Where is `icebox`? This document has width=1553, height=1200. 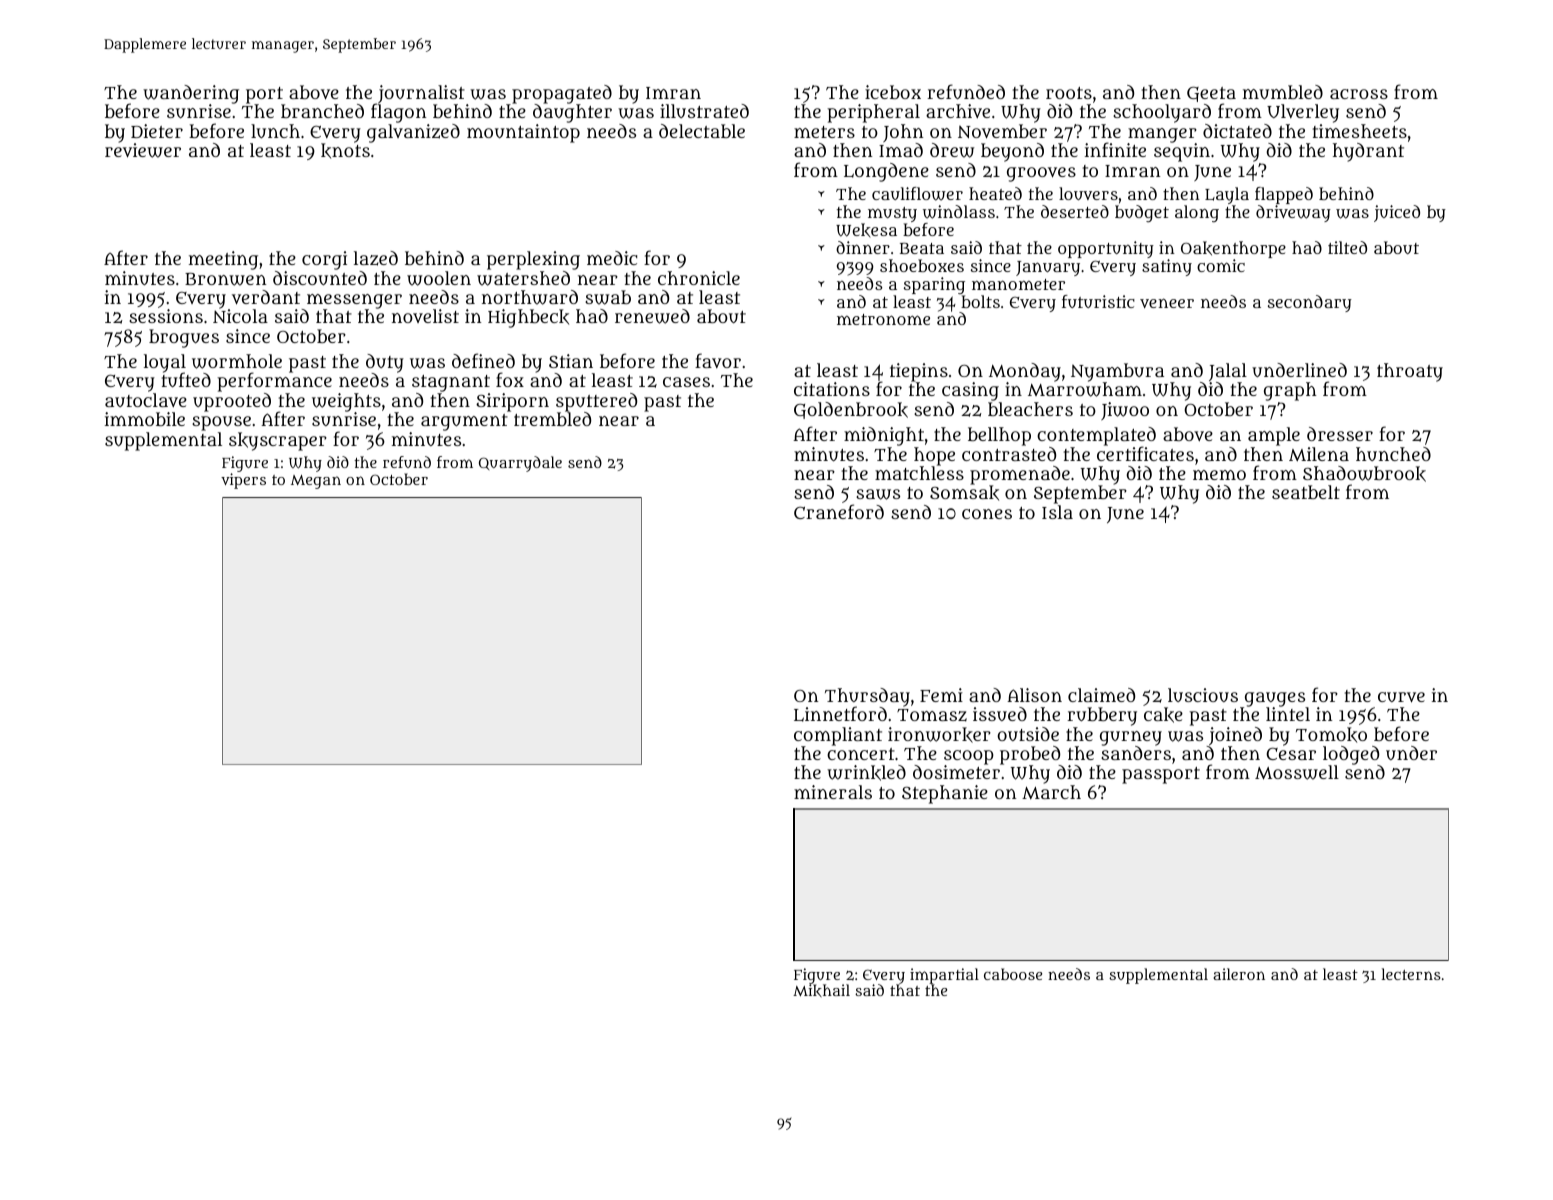 icebox is located at coordinates (893, 92).
